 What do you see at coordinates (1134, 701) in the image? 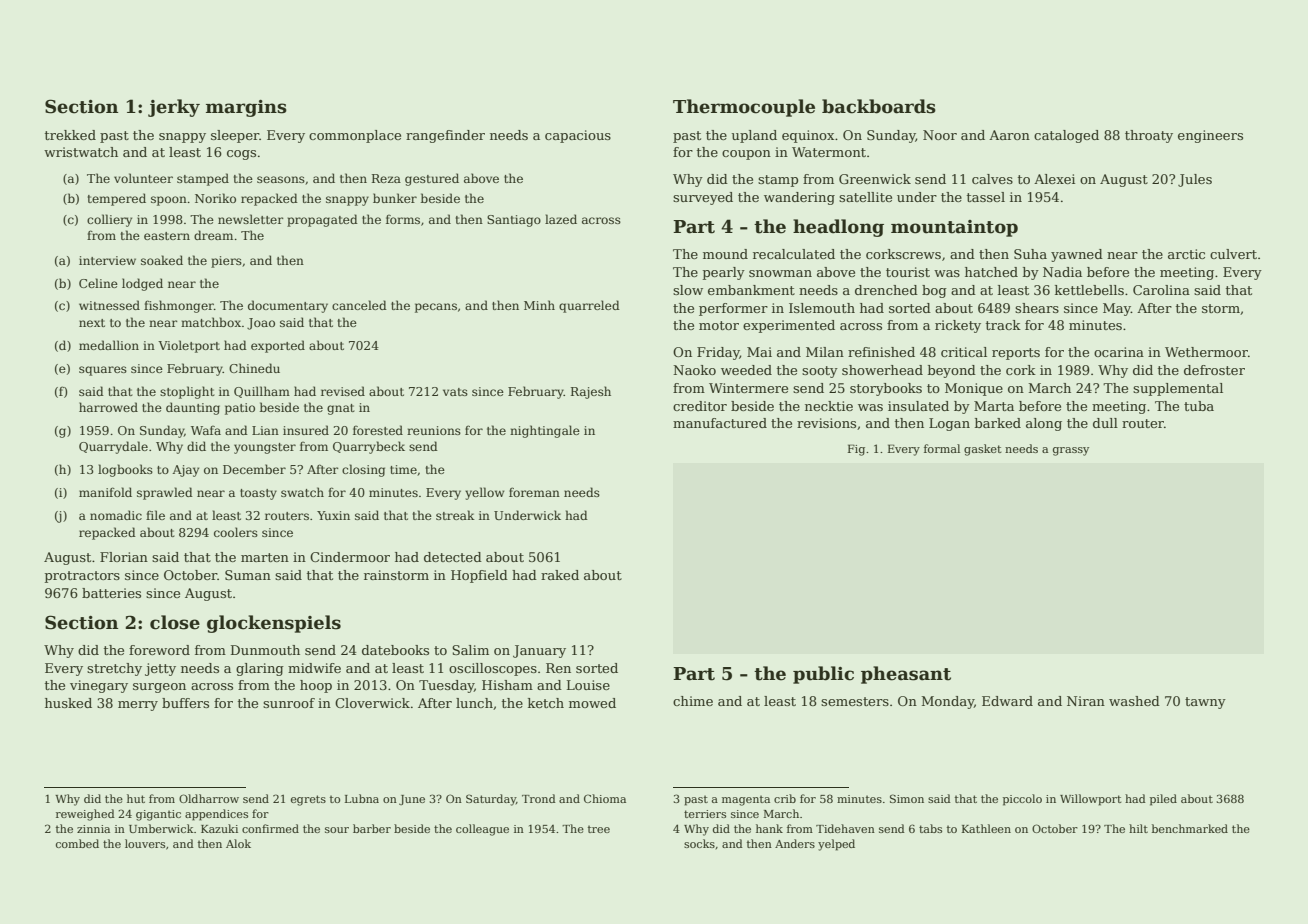
I see `washed` at bounding box center [1134, 701].
